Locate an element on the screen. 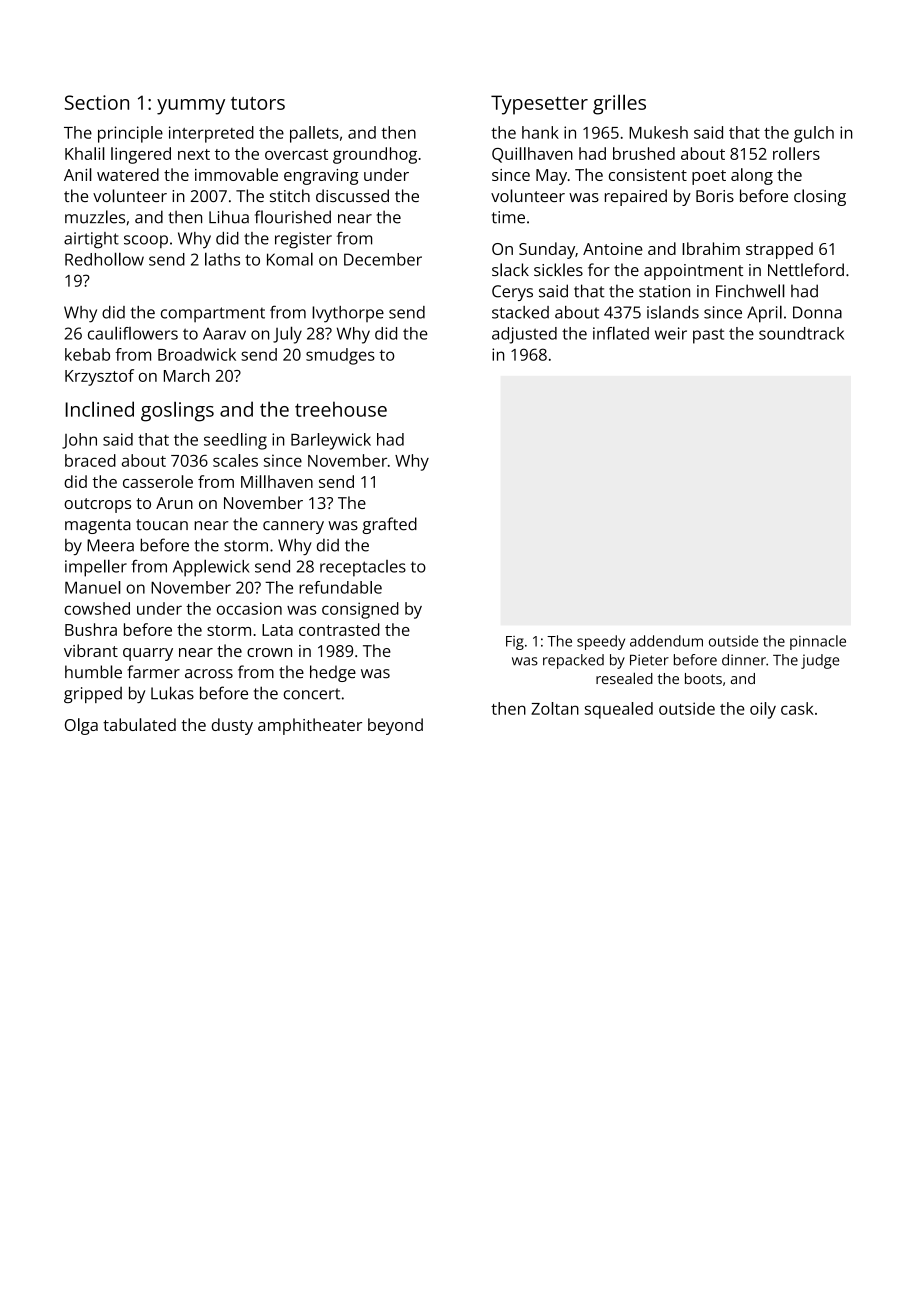 The image size is (924, 1311). hedge is located at coordinates (333, 673).
